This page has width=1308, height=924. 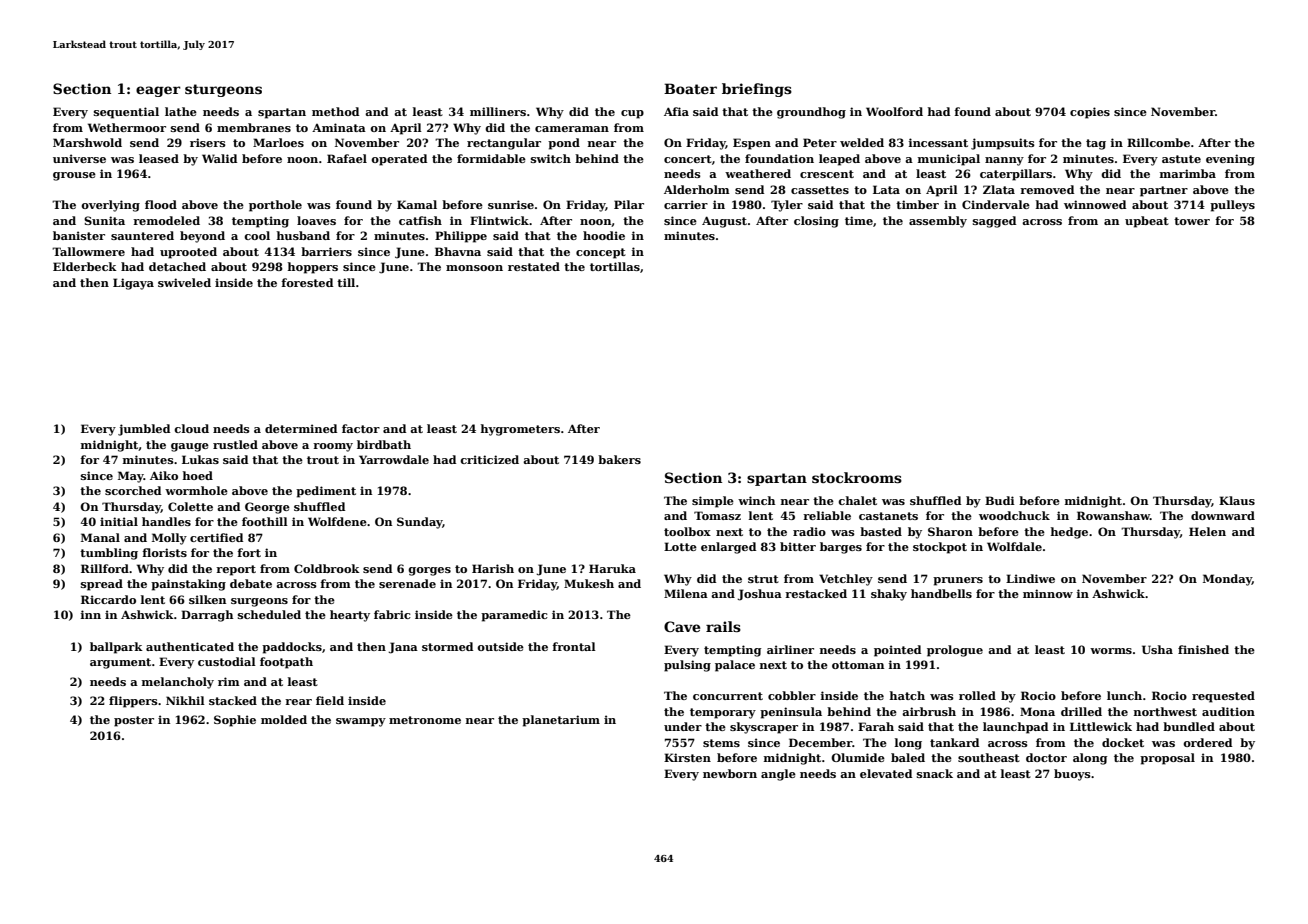 What do you see at coordinates (1090, 113) in the page?
I see `copies` at bounding box center [1090, 113].
